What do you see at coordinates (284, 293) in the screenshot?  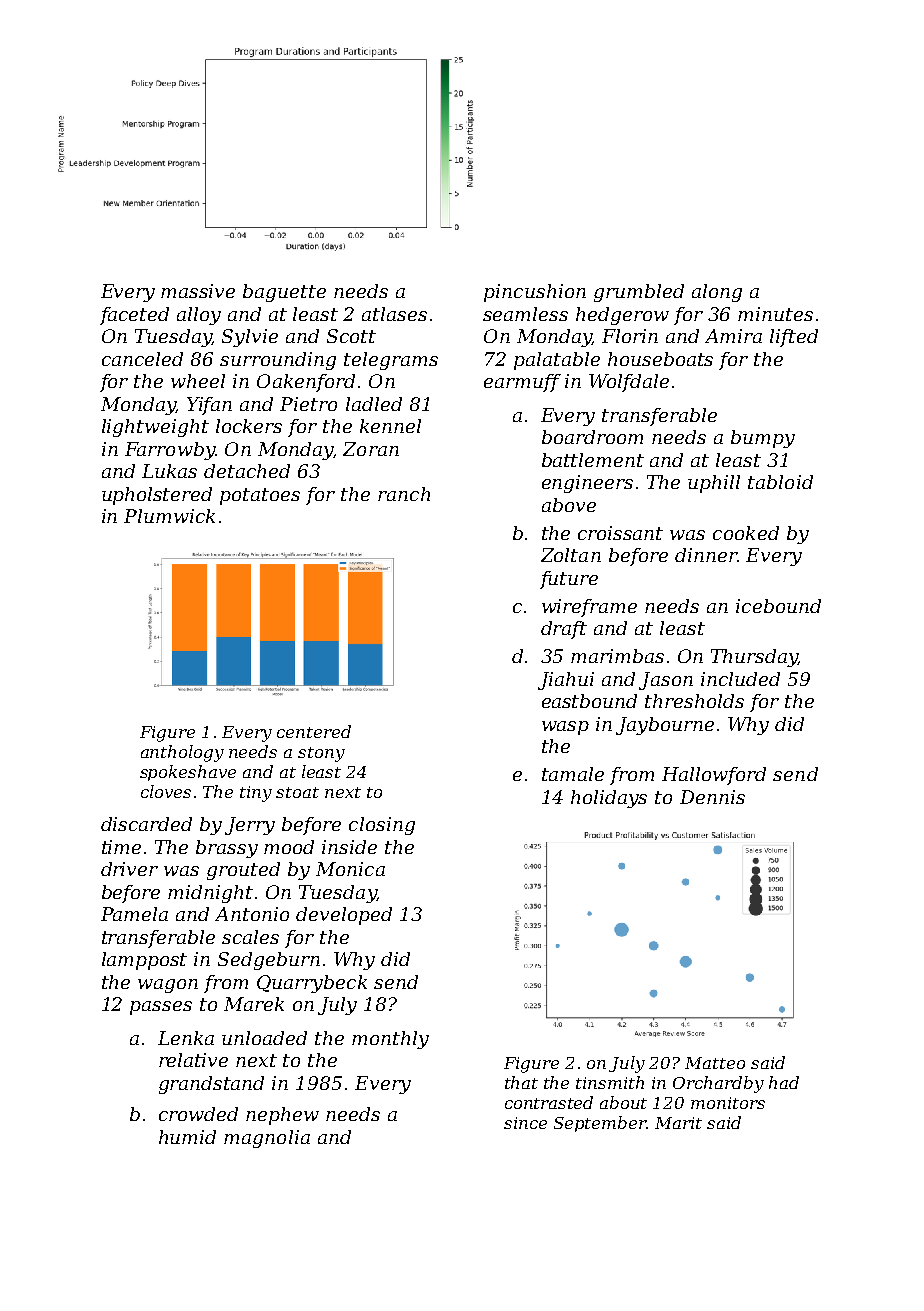 I see `baguette` at bounding box center [284, 293].
